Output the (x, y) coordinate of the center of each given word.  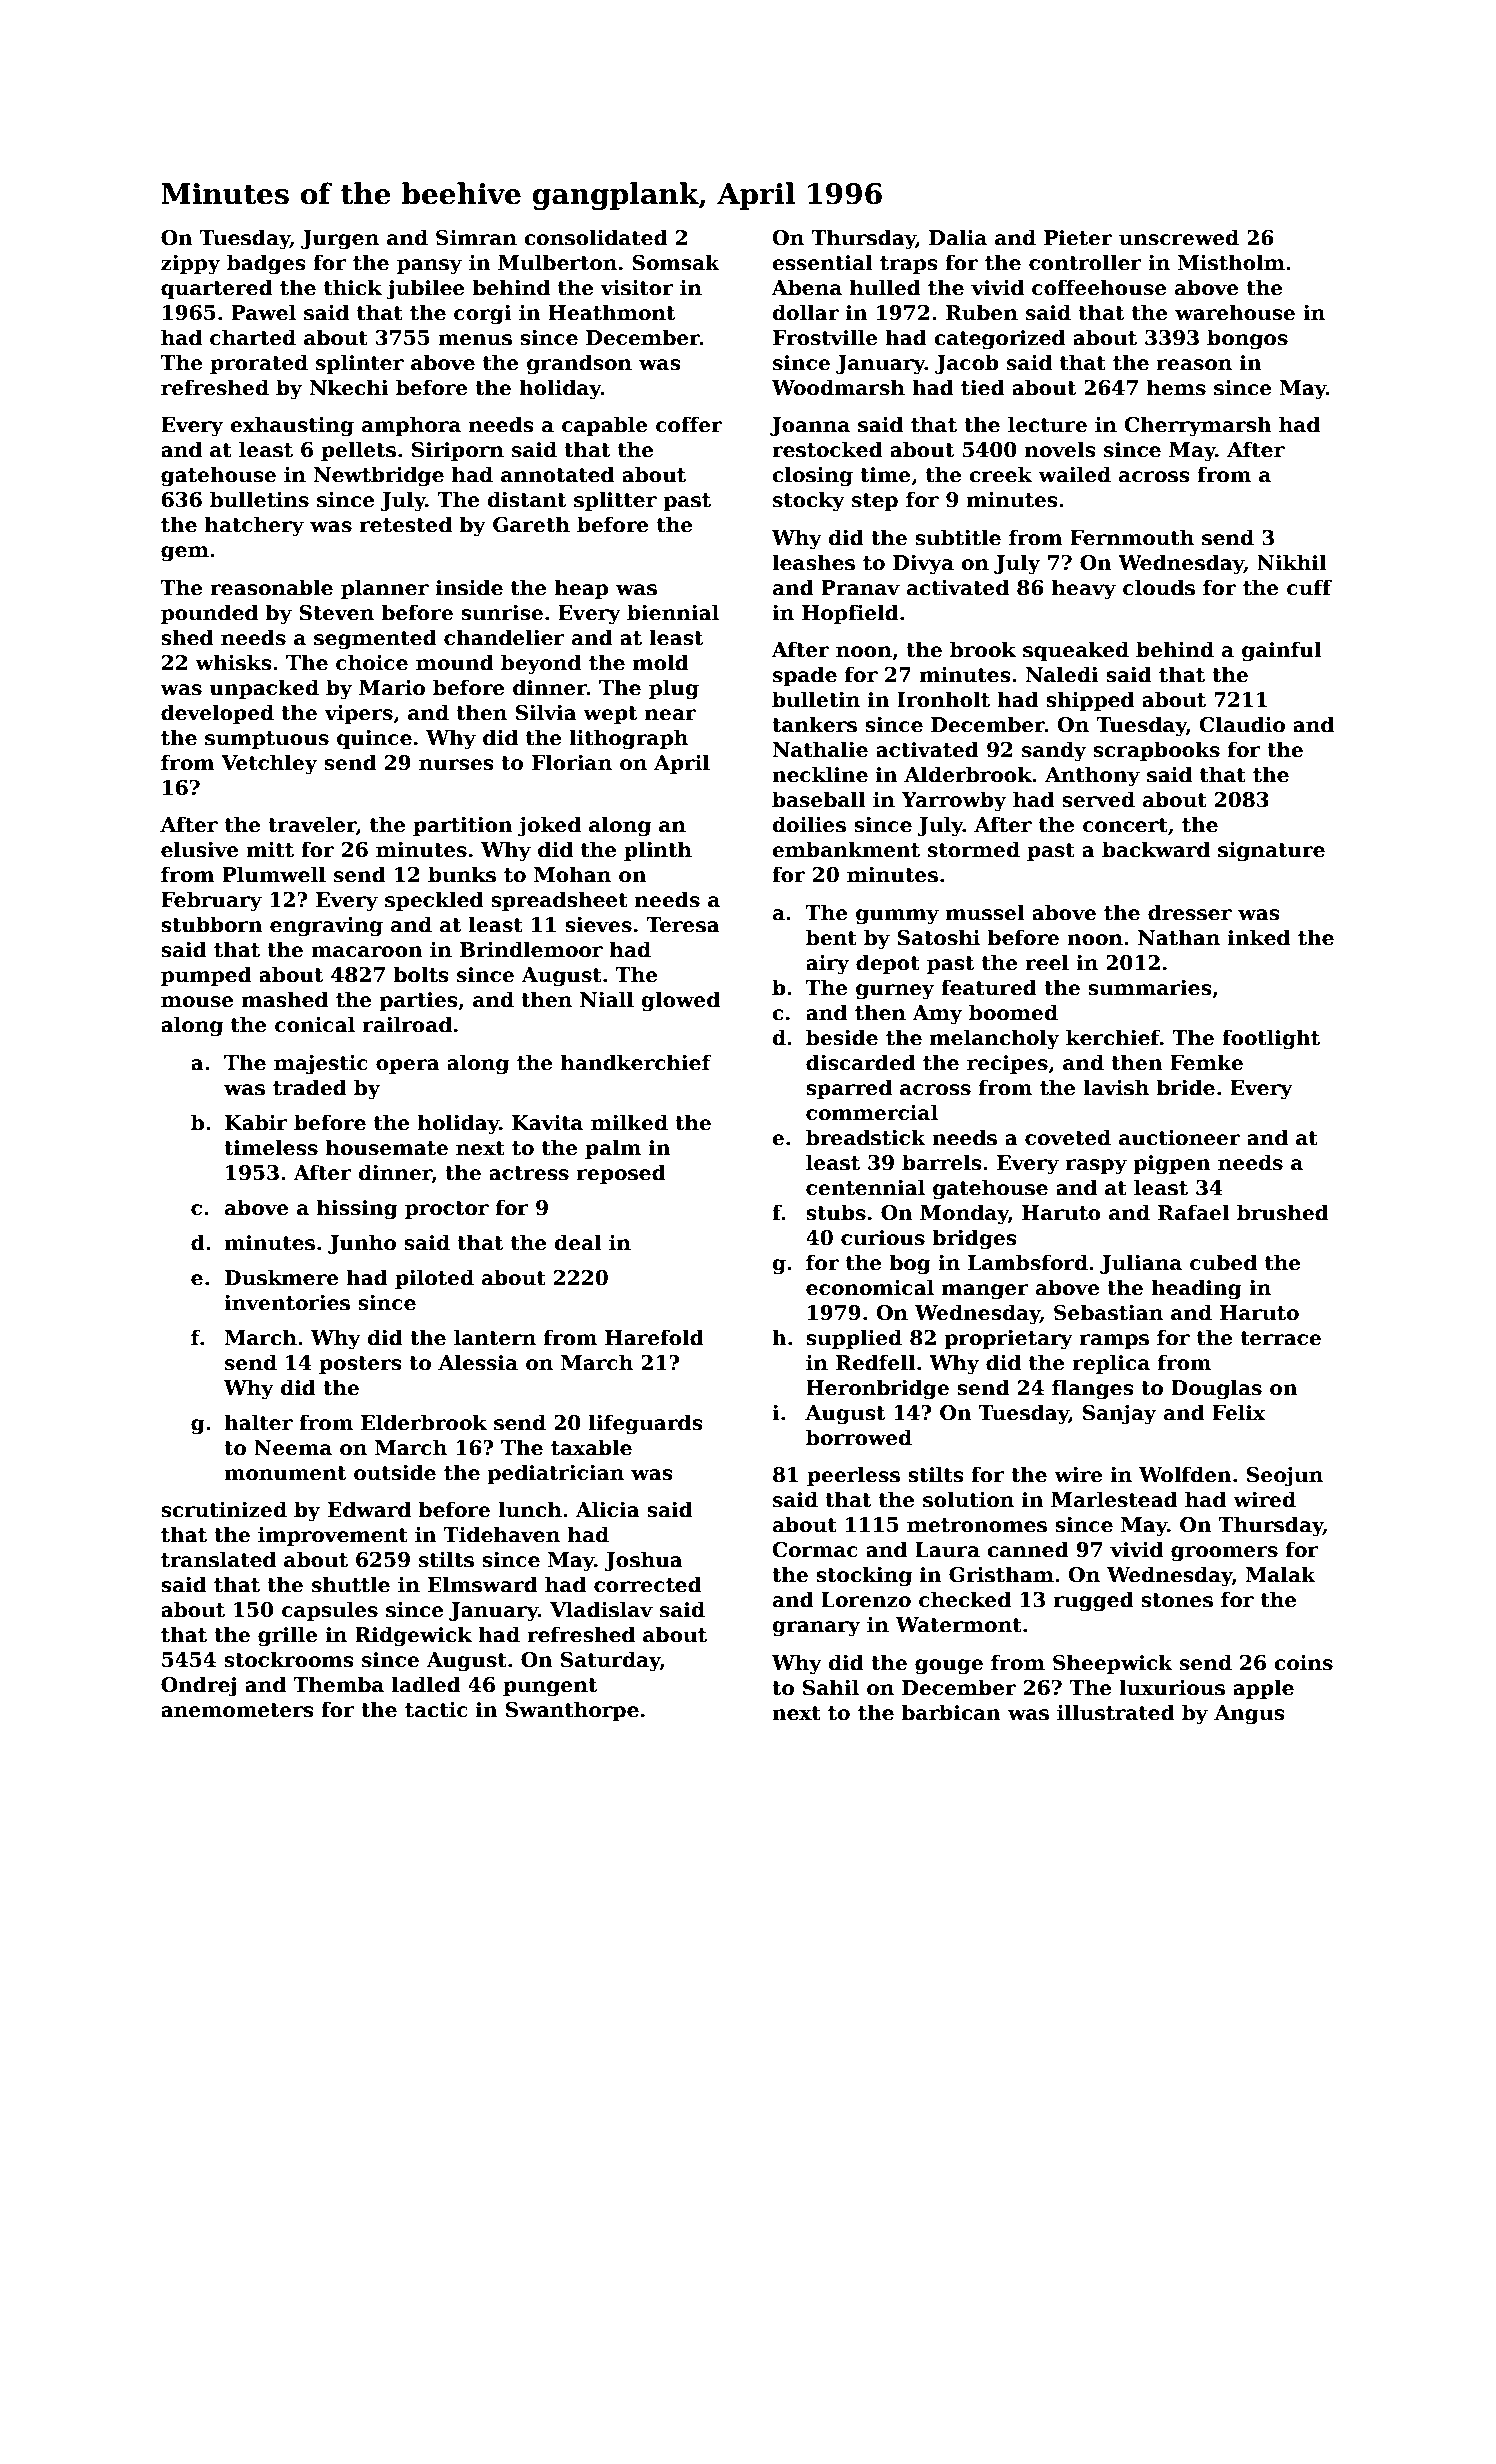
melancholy (995, 1039)
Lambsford (1028, 1262)
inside (469, 587)
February (211, 901)
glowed (680, 1001)
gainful (1282, 651)
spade (805, 676)
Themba (338, 1684)
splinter (360, 364)
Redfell (876, 1362)
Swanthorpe (572, 1711)
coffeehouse (1099, 287)
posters (360, 1365)
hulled (885, 287)
